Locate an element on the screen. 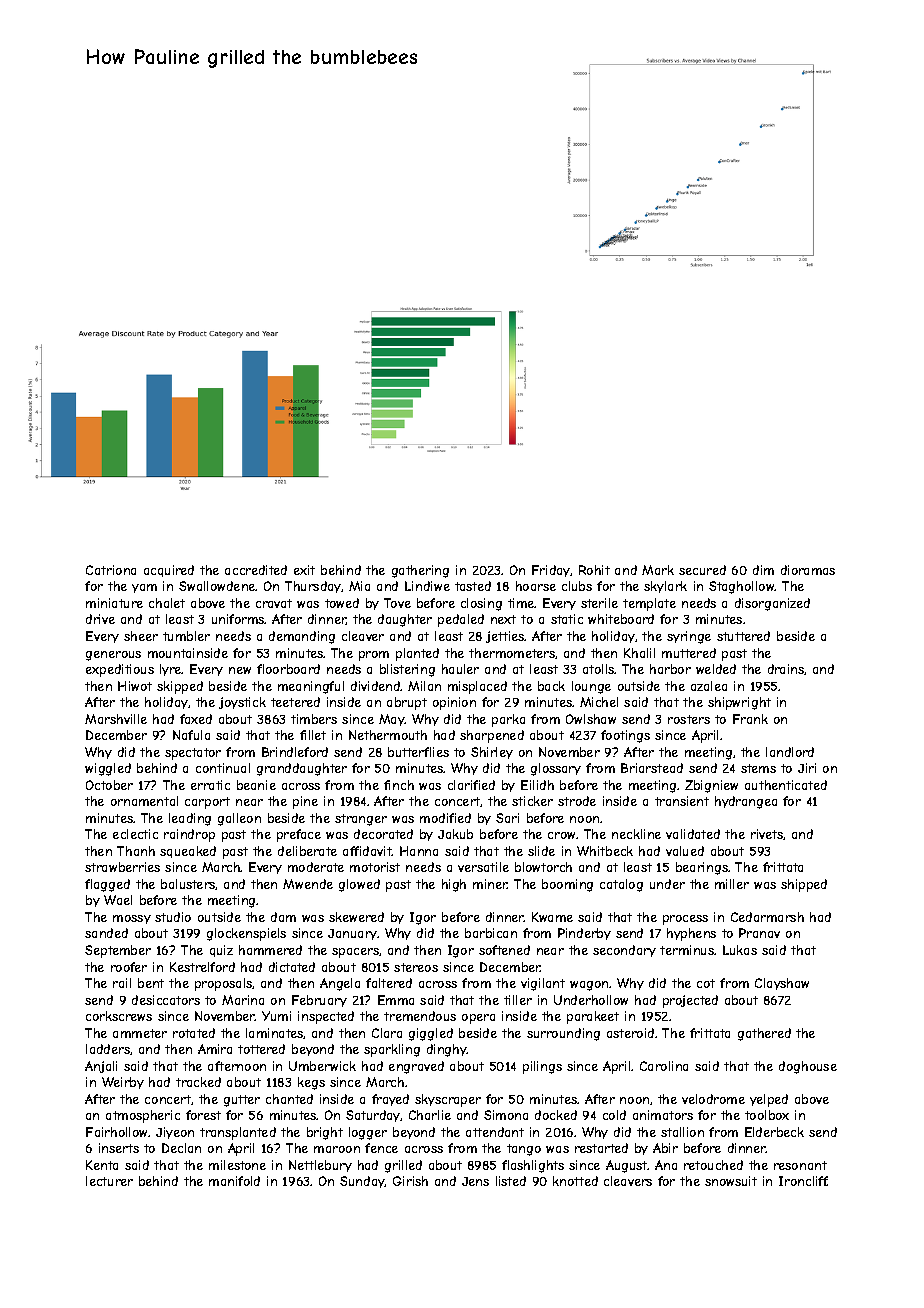  Anjali is located at coordinates (101, 1067).
